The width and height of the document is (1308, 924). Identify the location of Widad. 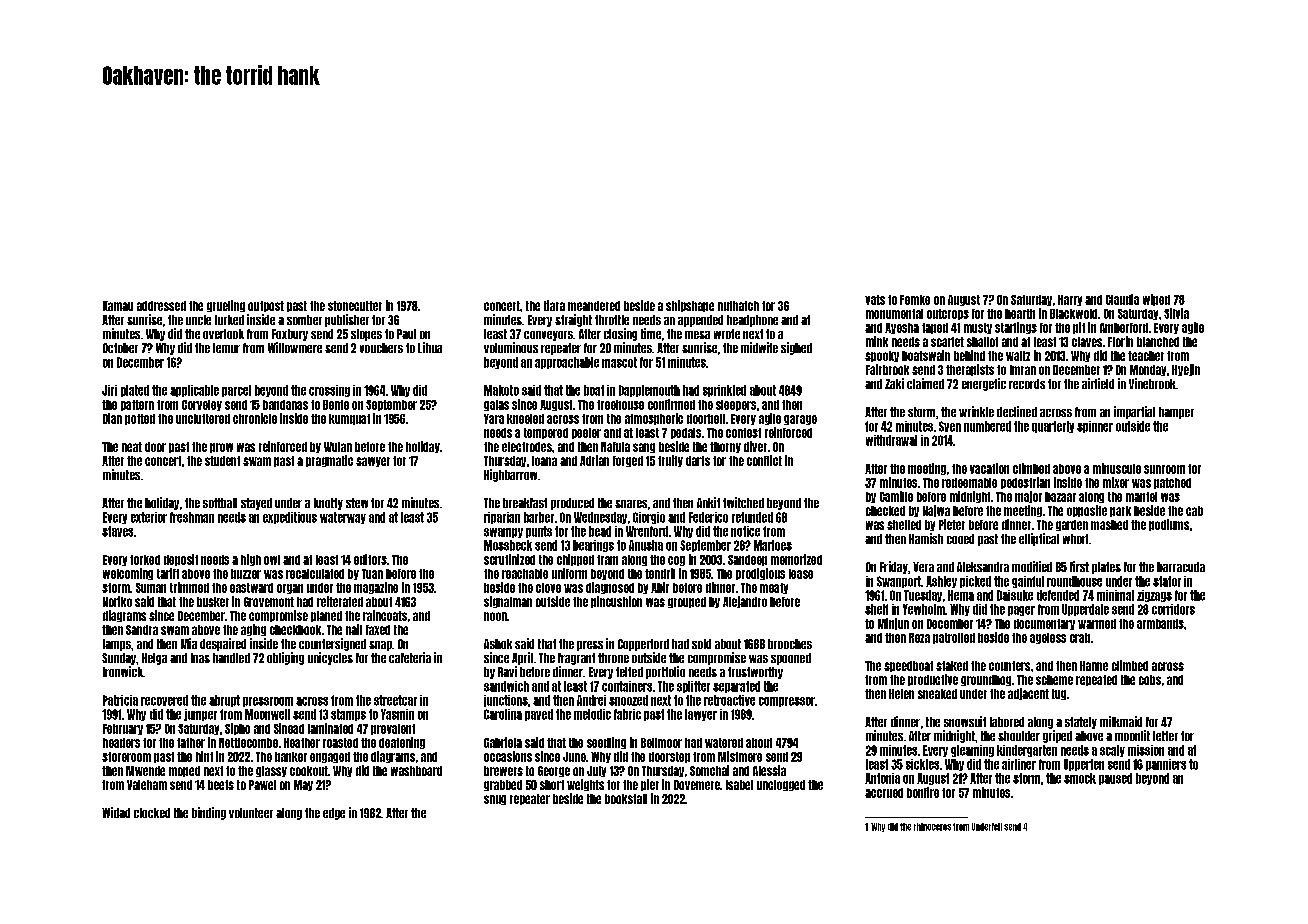
(116, 812).
